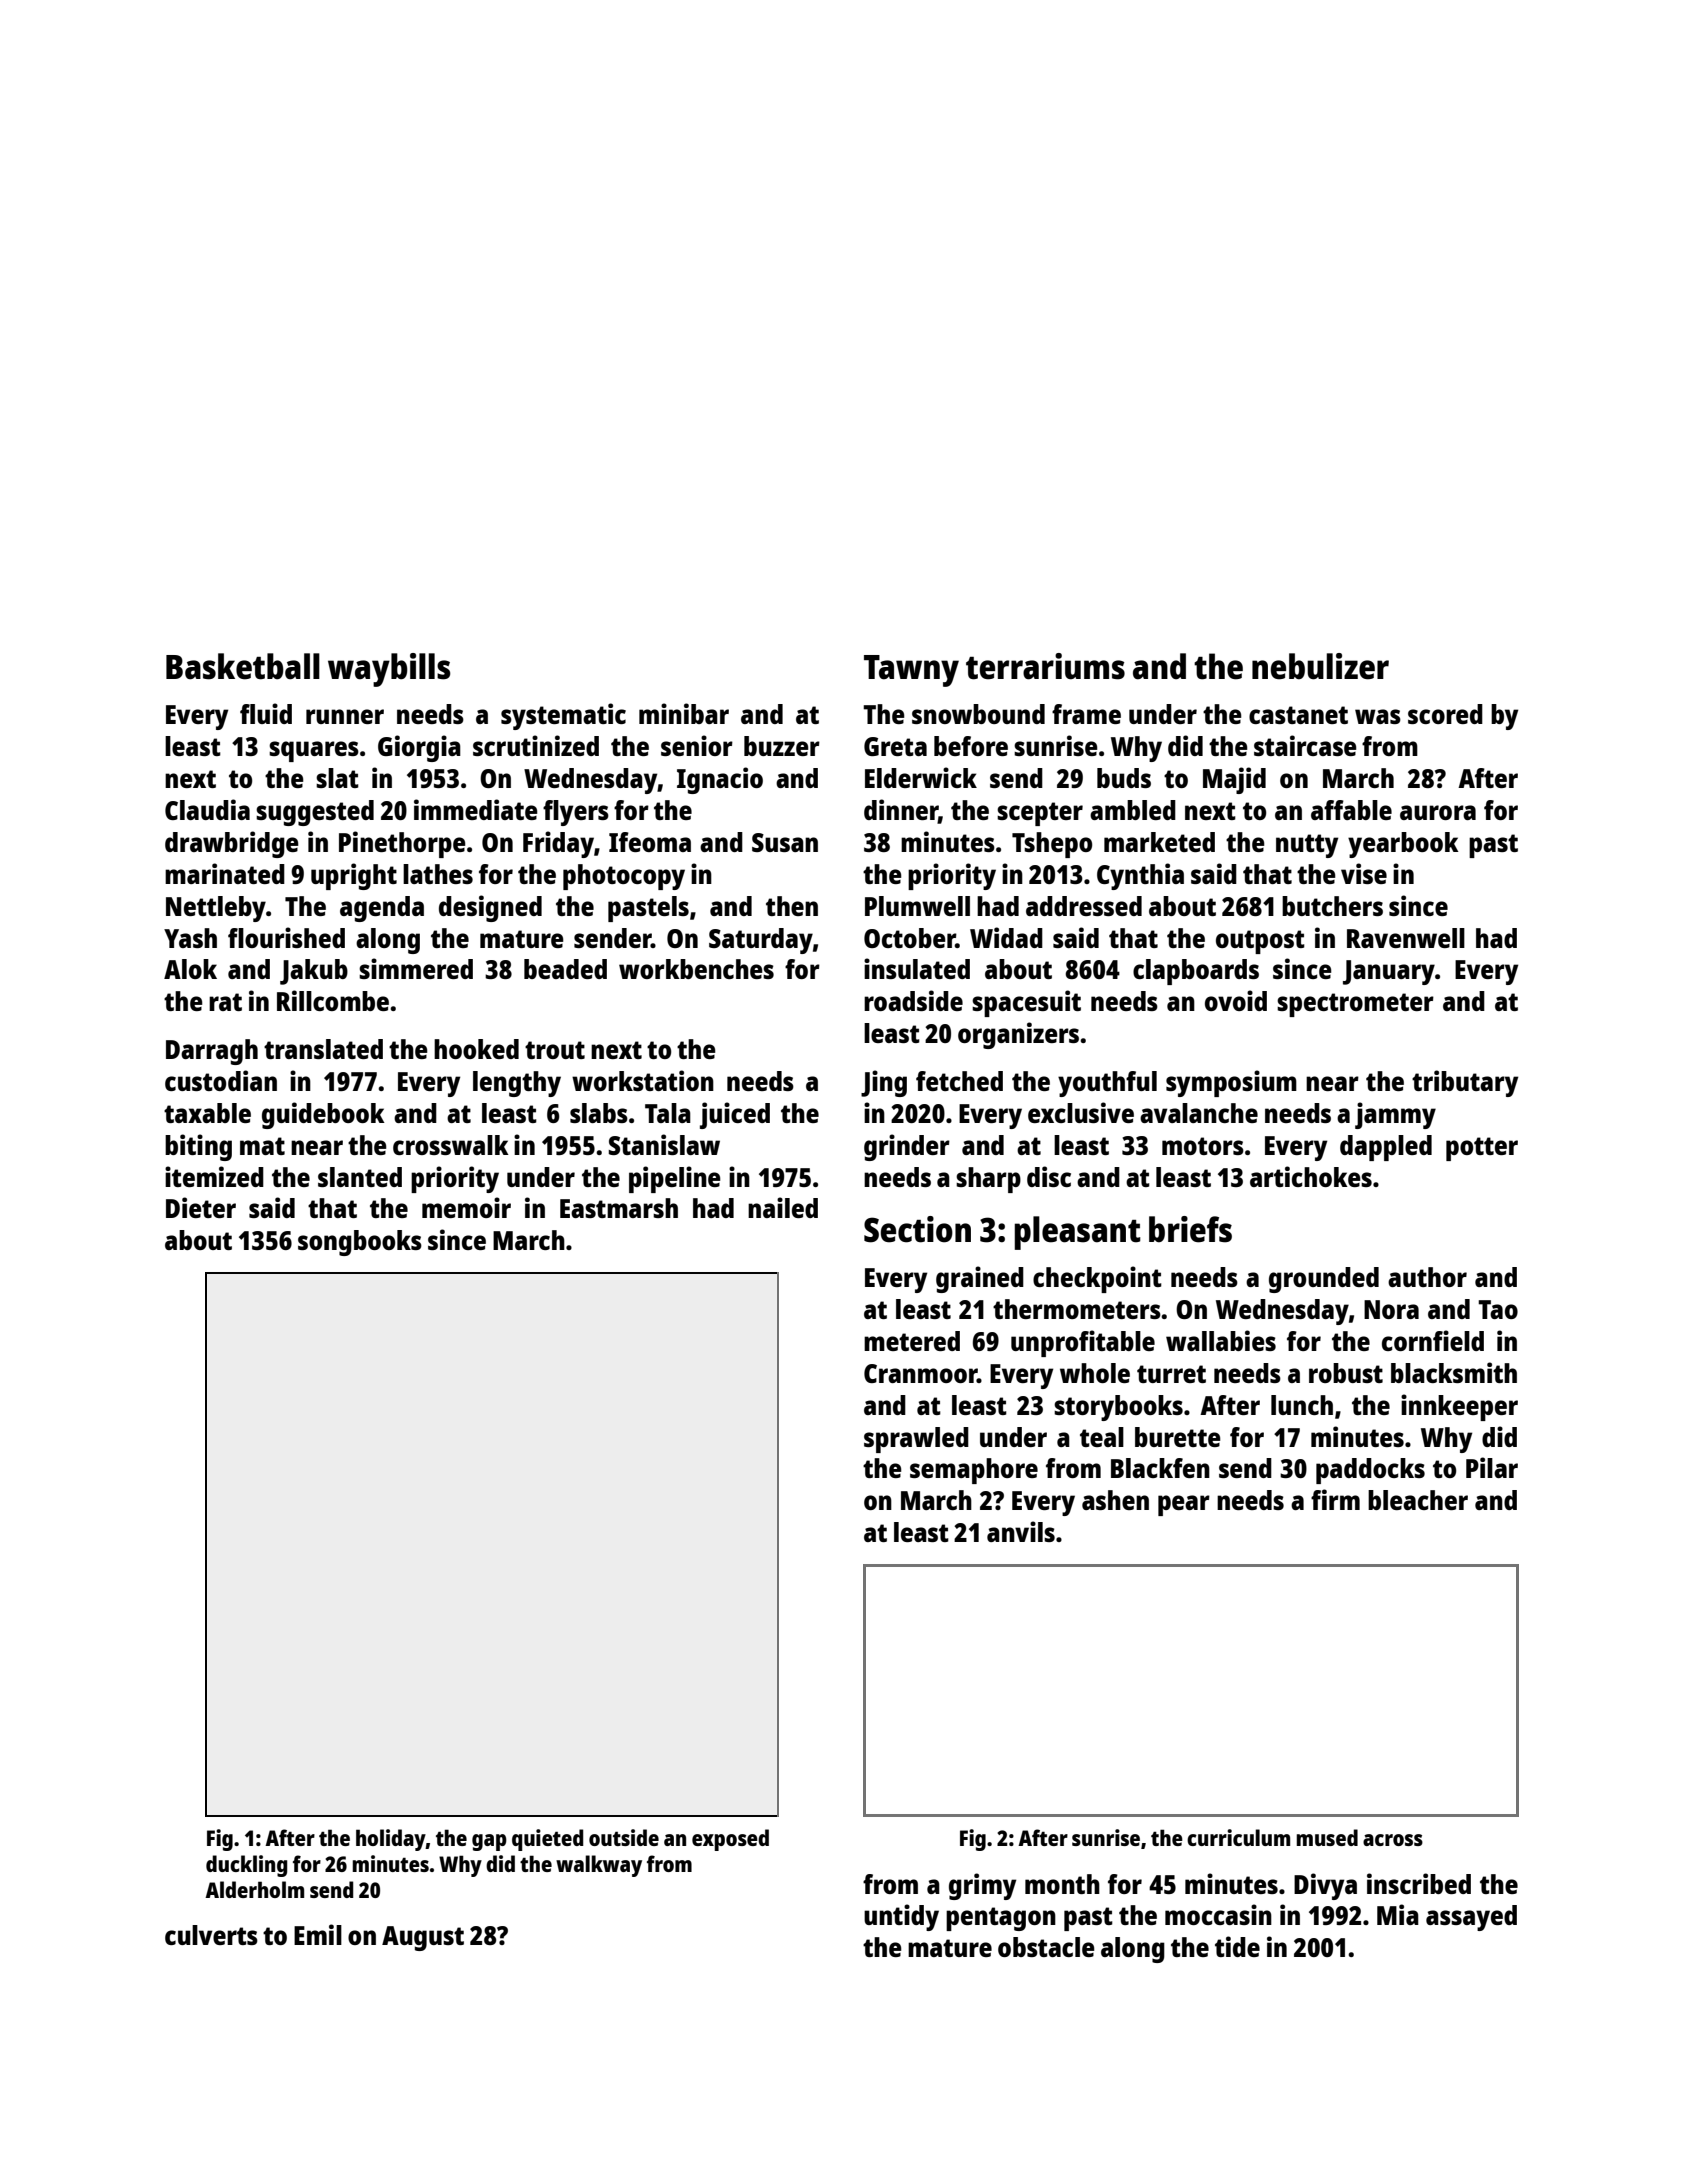  What do you see at coordinates (243, 666) in the screenshot?
I see `Basketball` at bounding box center [243, 666].
